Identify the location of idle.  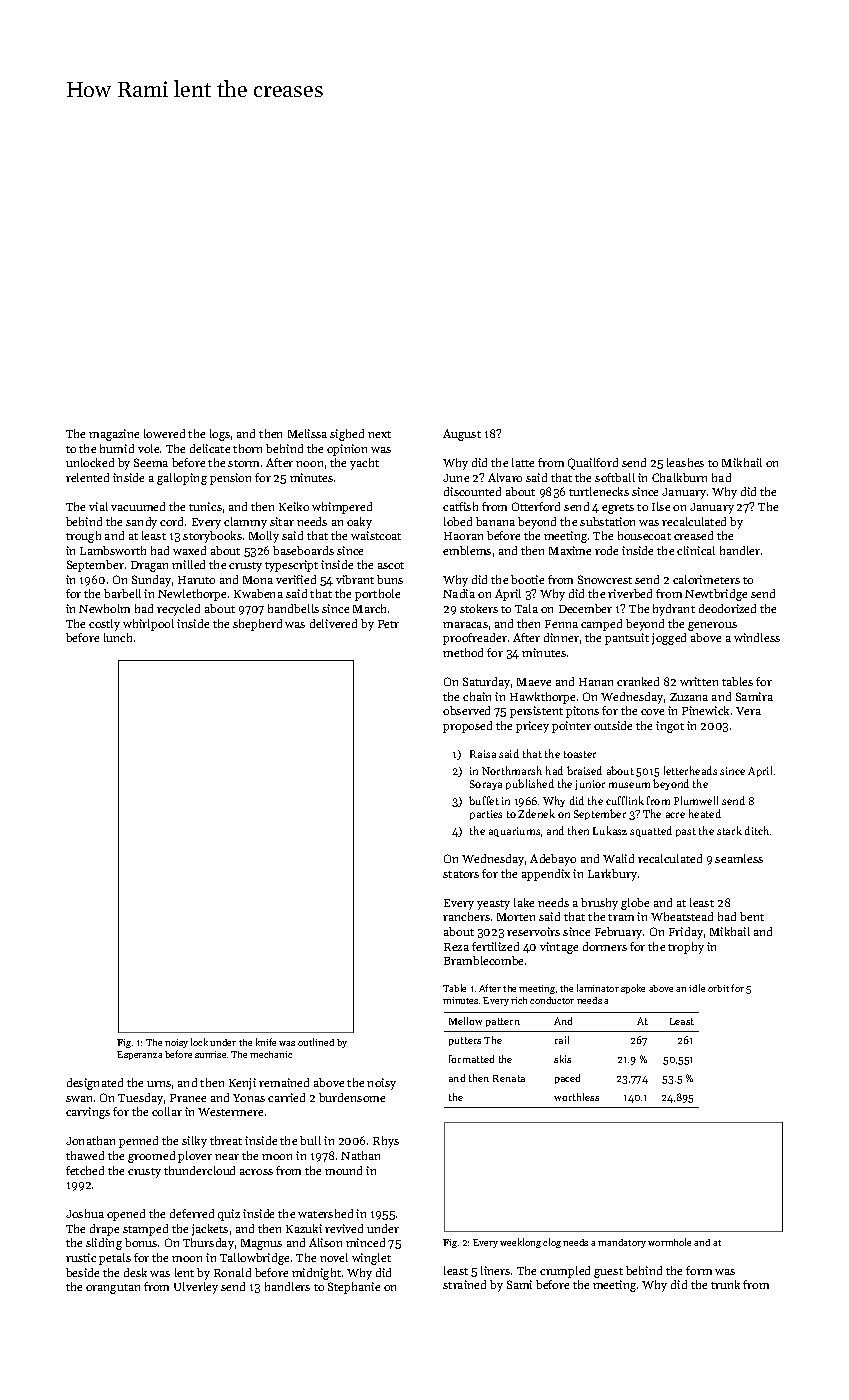
(697, 988).
